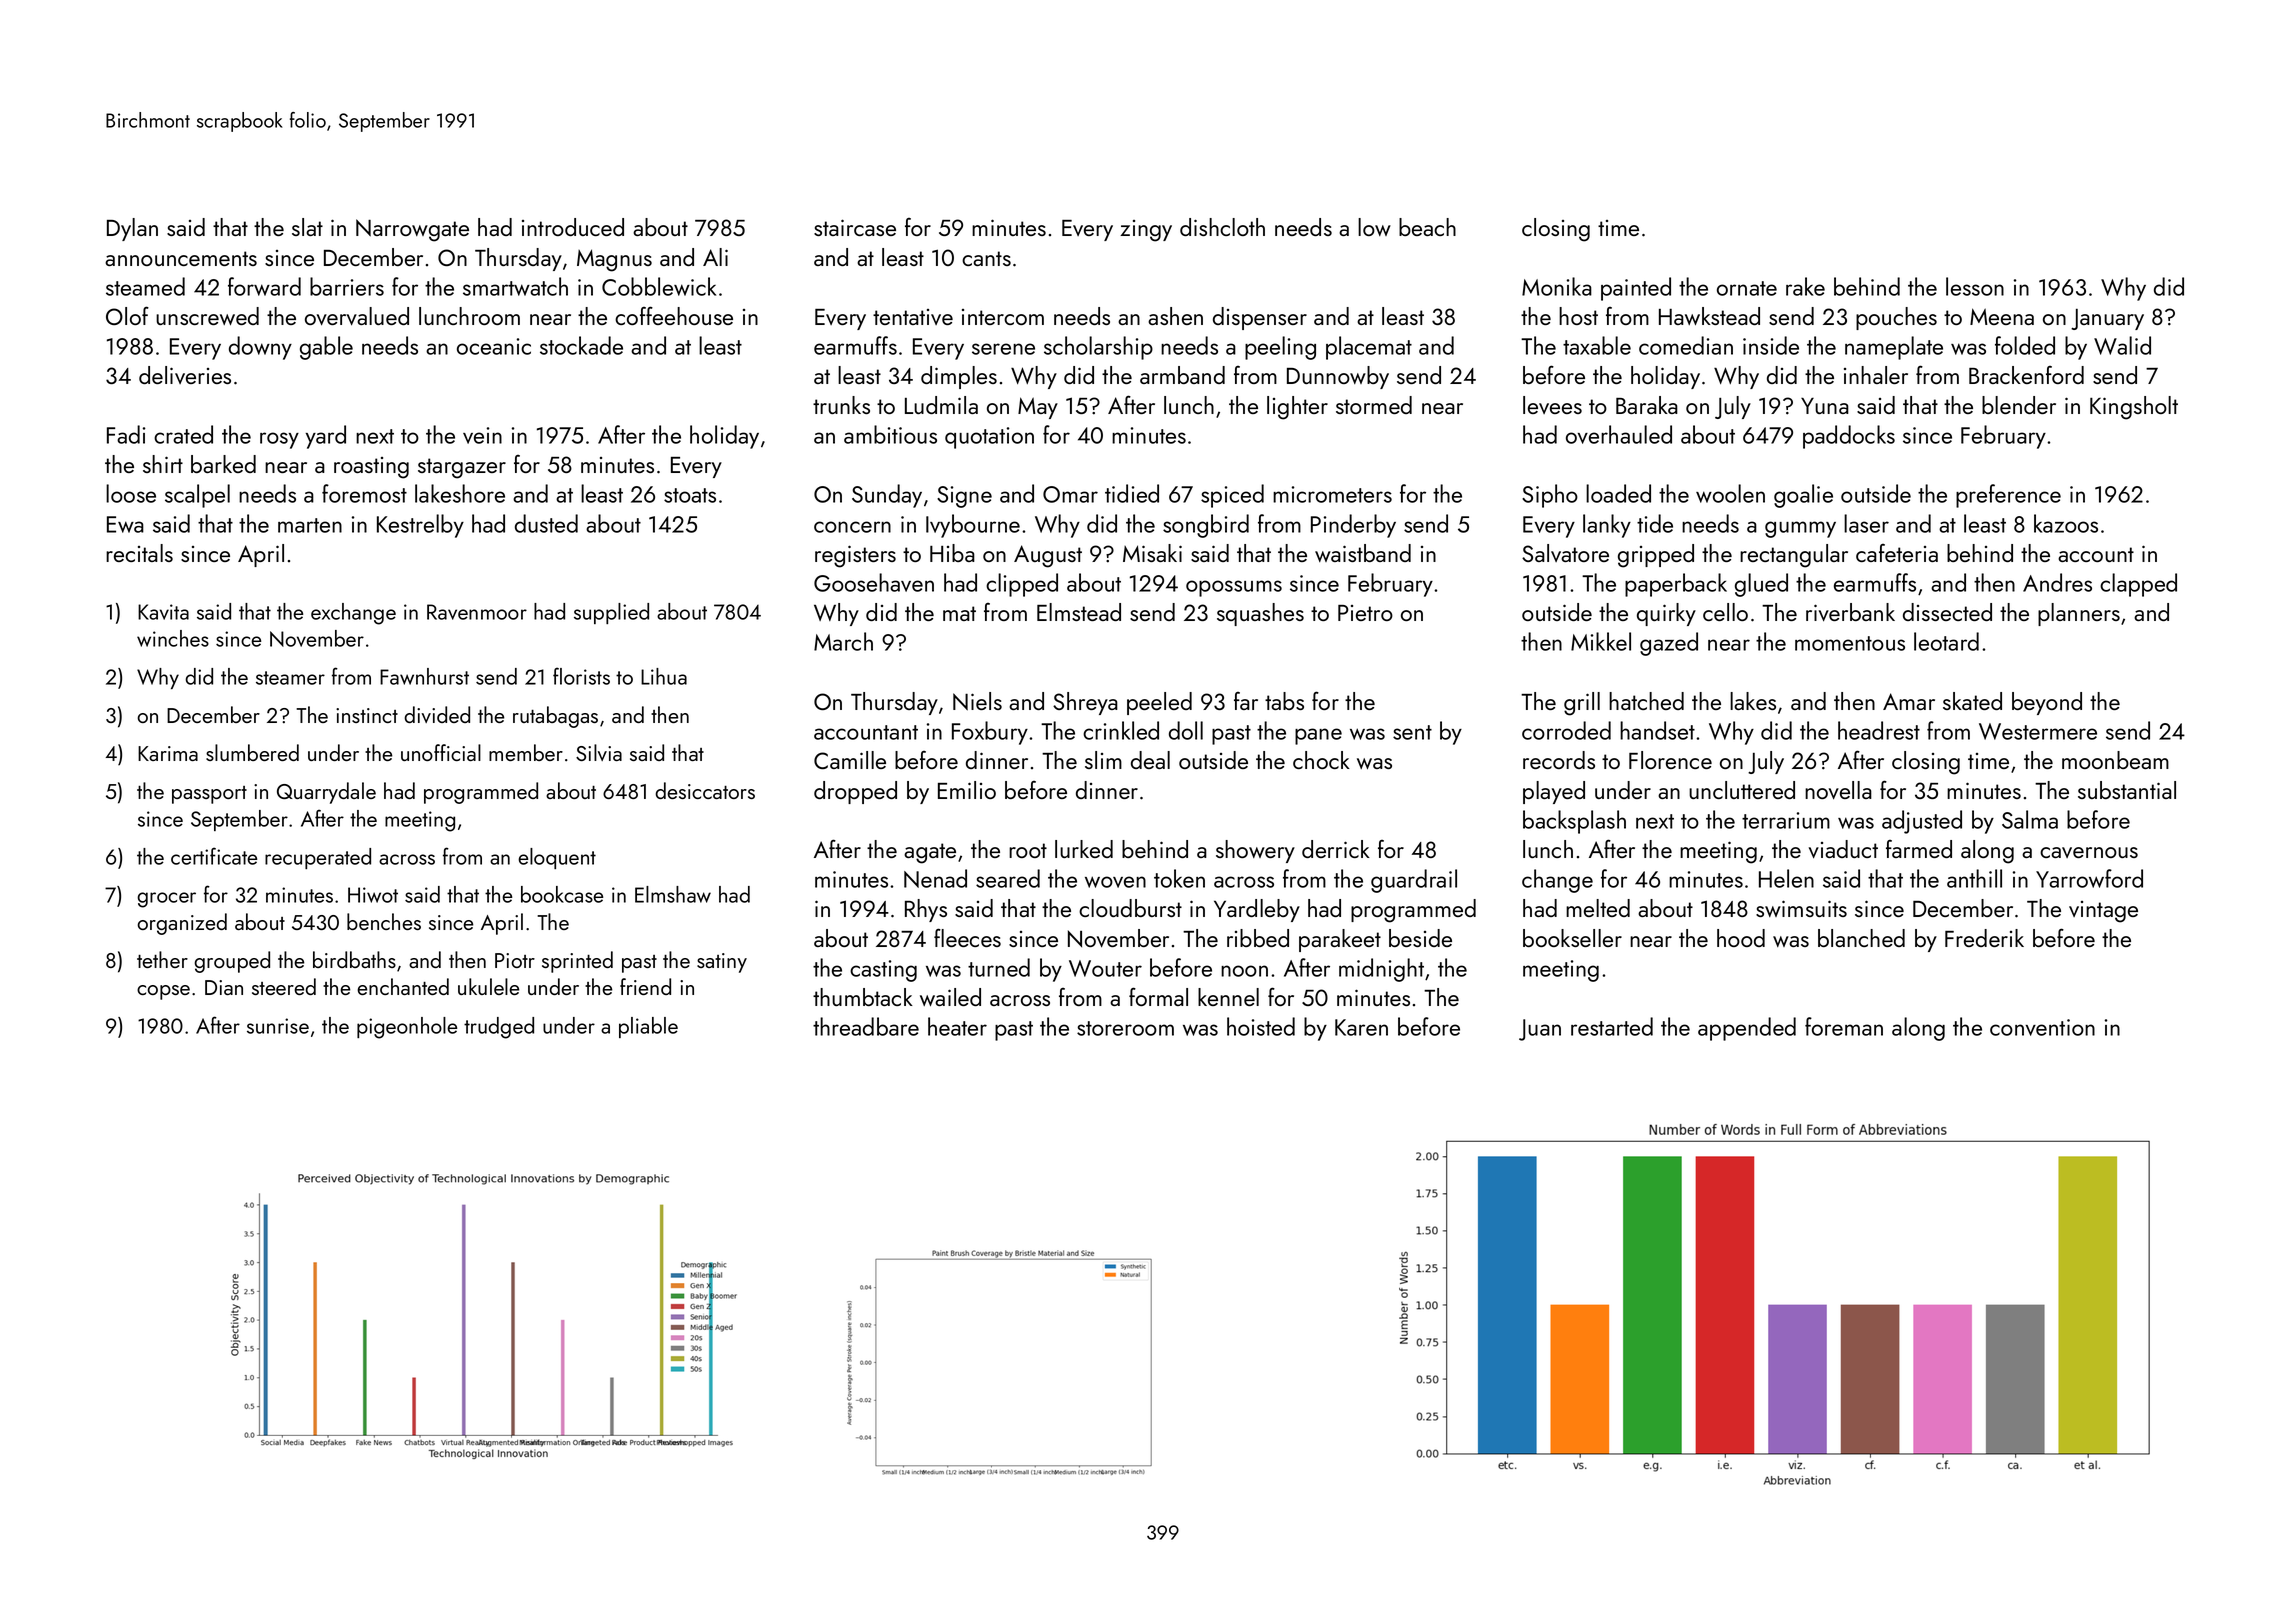  What do you see at coordinates (645, 986) in the document?
I see `friend` at bounding box center [645, 986].
